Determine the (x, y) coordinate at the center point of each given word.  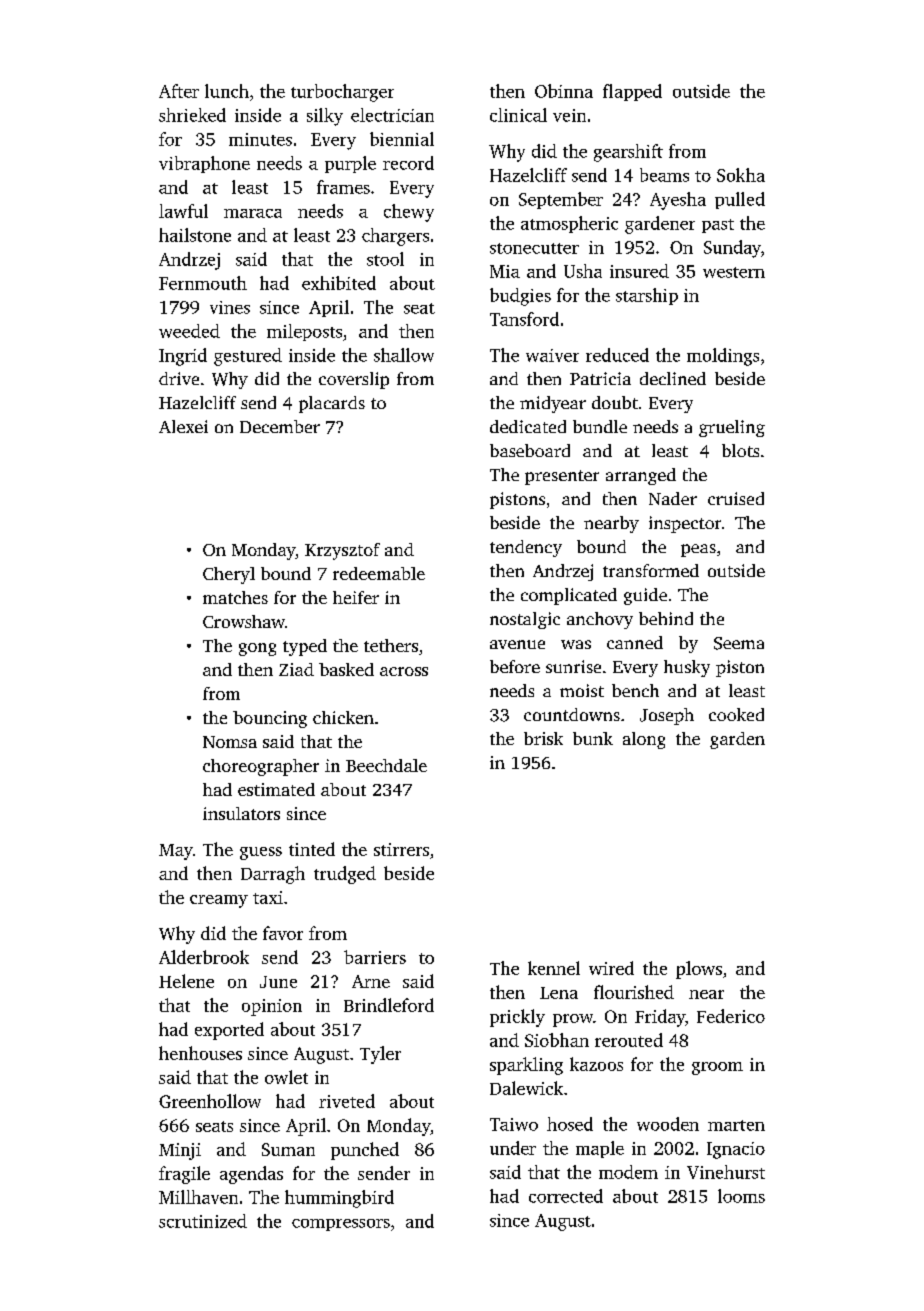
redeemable (379, 573)
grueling (732, 428)
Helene (186, 981)
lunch (227, 91)
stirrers (401, 849)
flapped (632, 92)
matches (235, 597)
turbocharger (342, 93)
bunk (593, 738)
